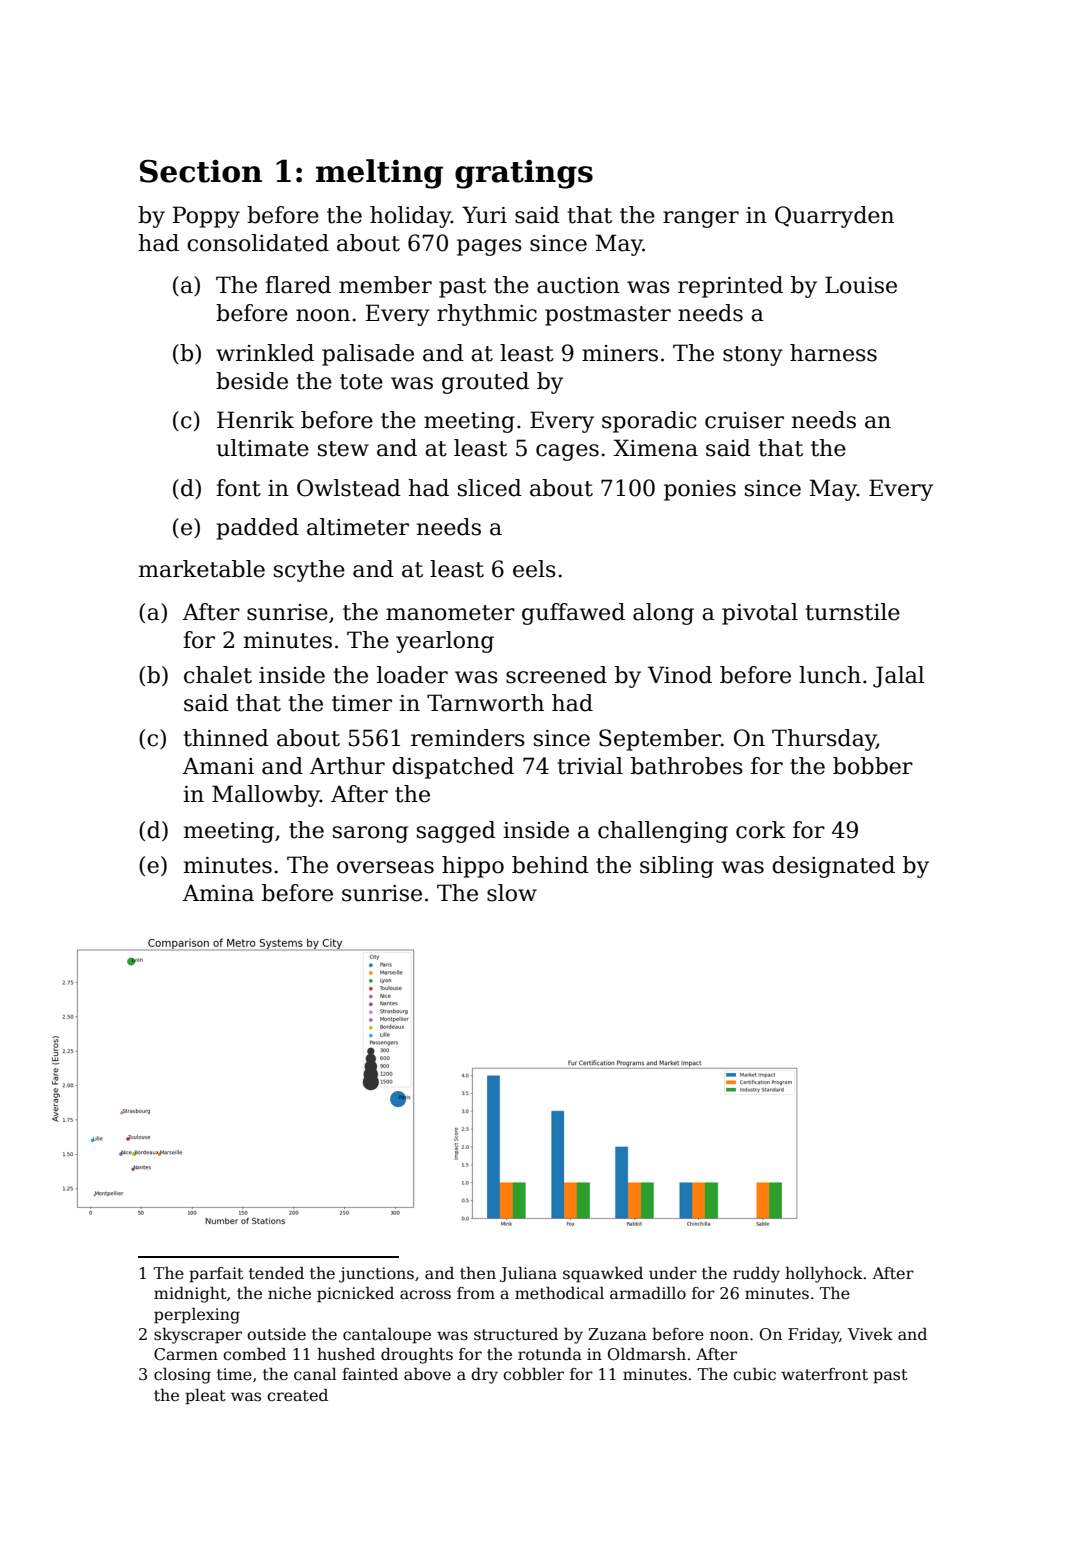 Image resolution: width=1076 pixels, height=1558 pixels. What do you see at coordinates (761, 830) in the page?
I see `cork` at bounding box center [761, 830].
